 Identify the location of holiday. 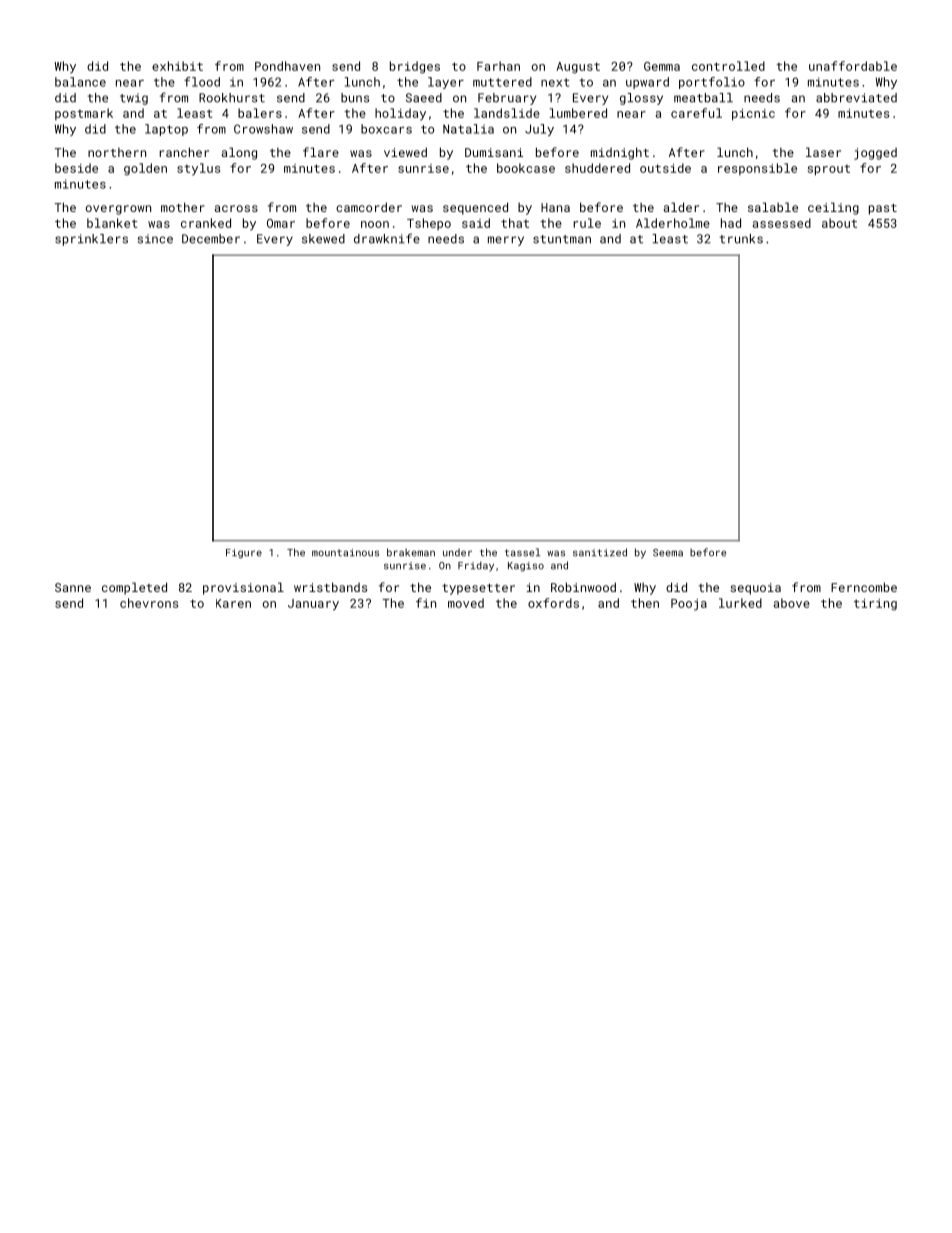
(400, 114).
